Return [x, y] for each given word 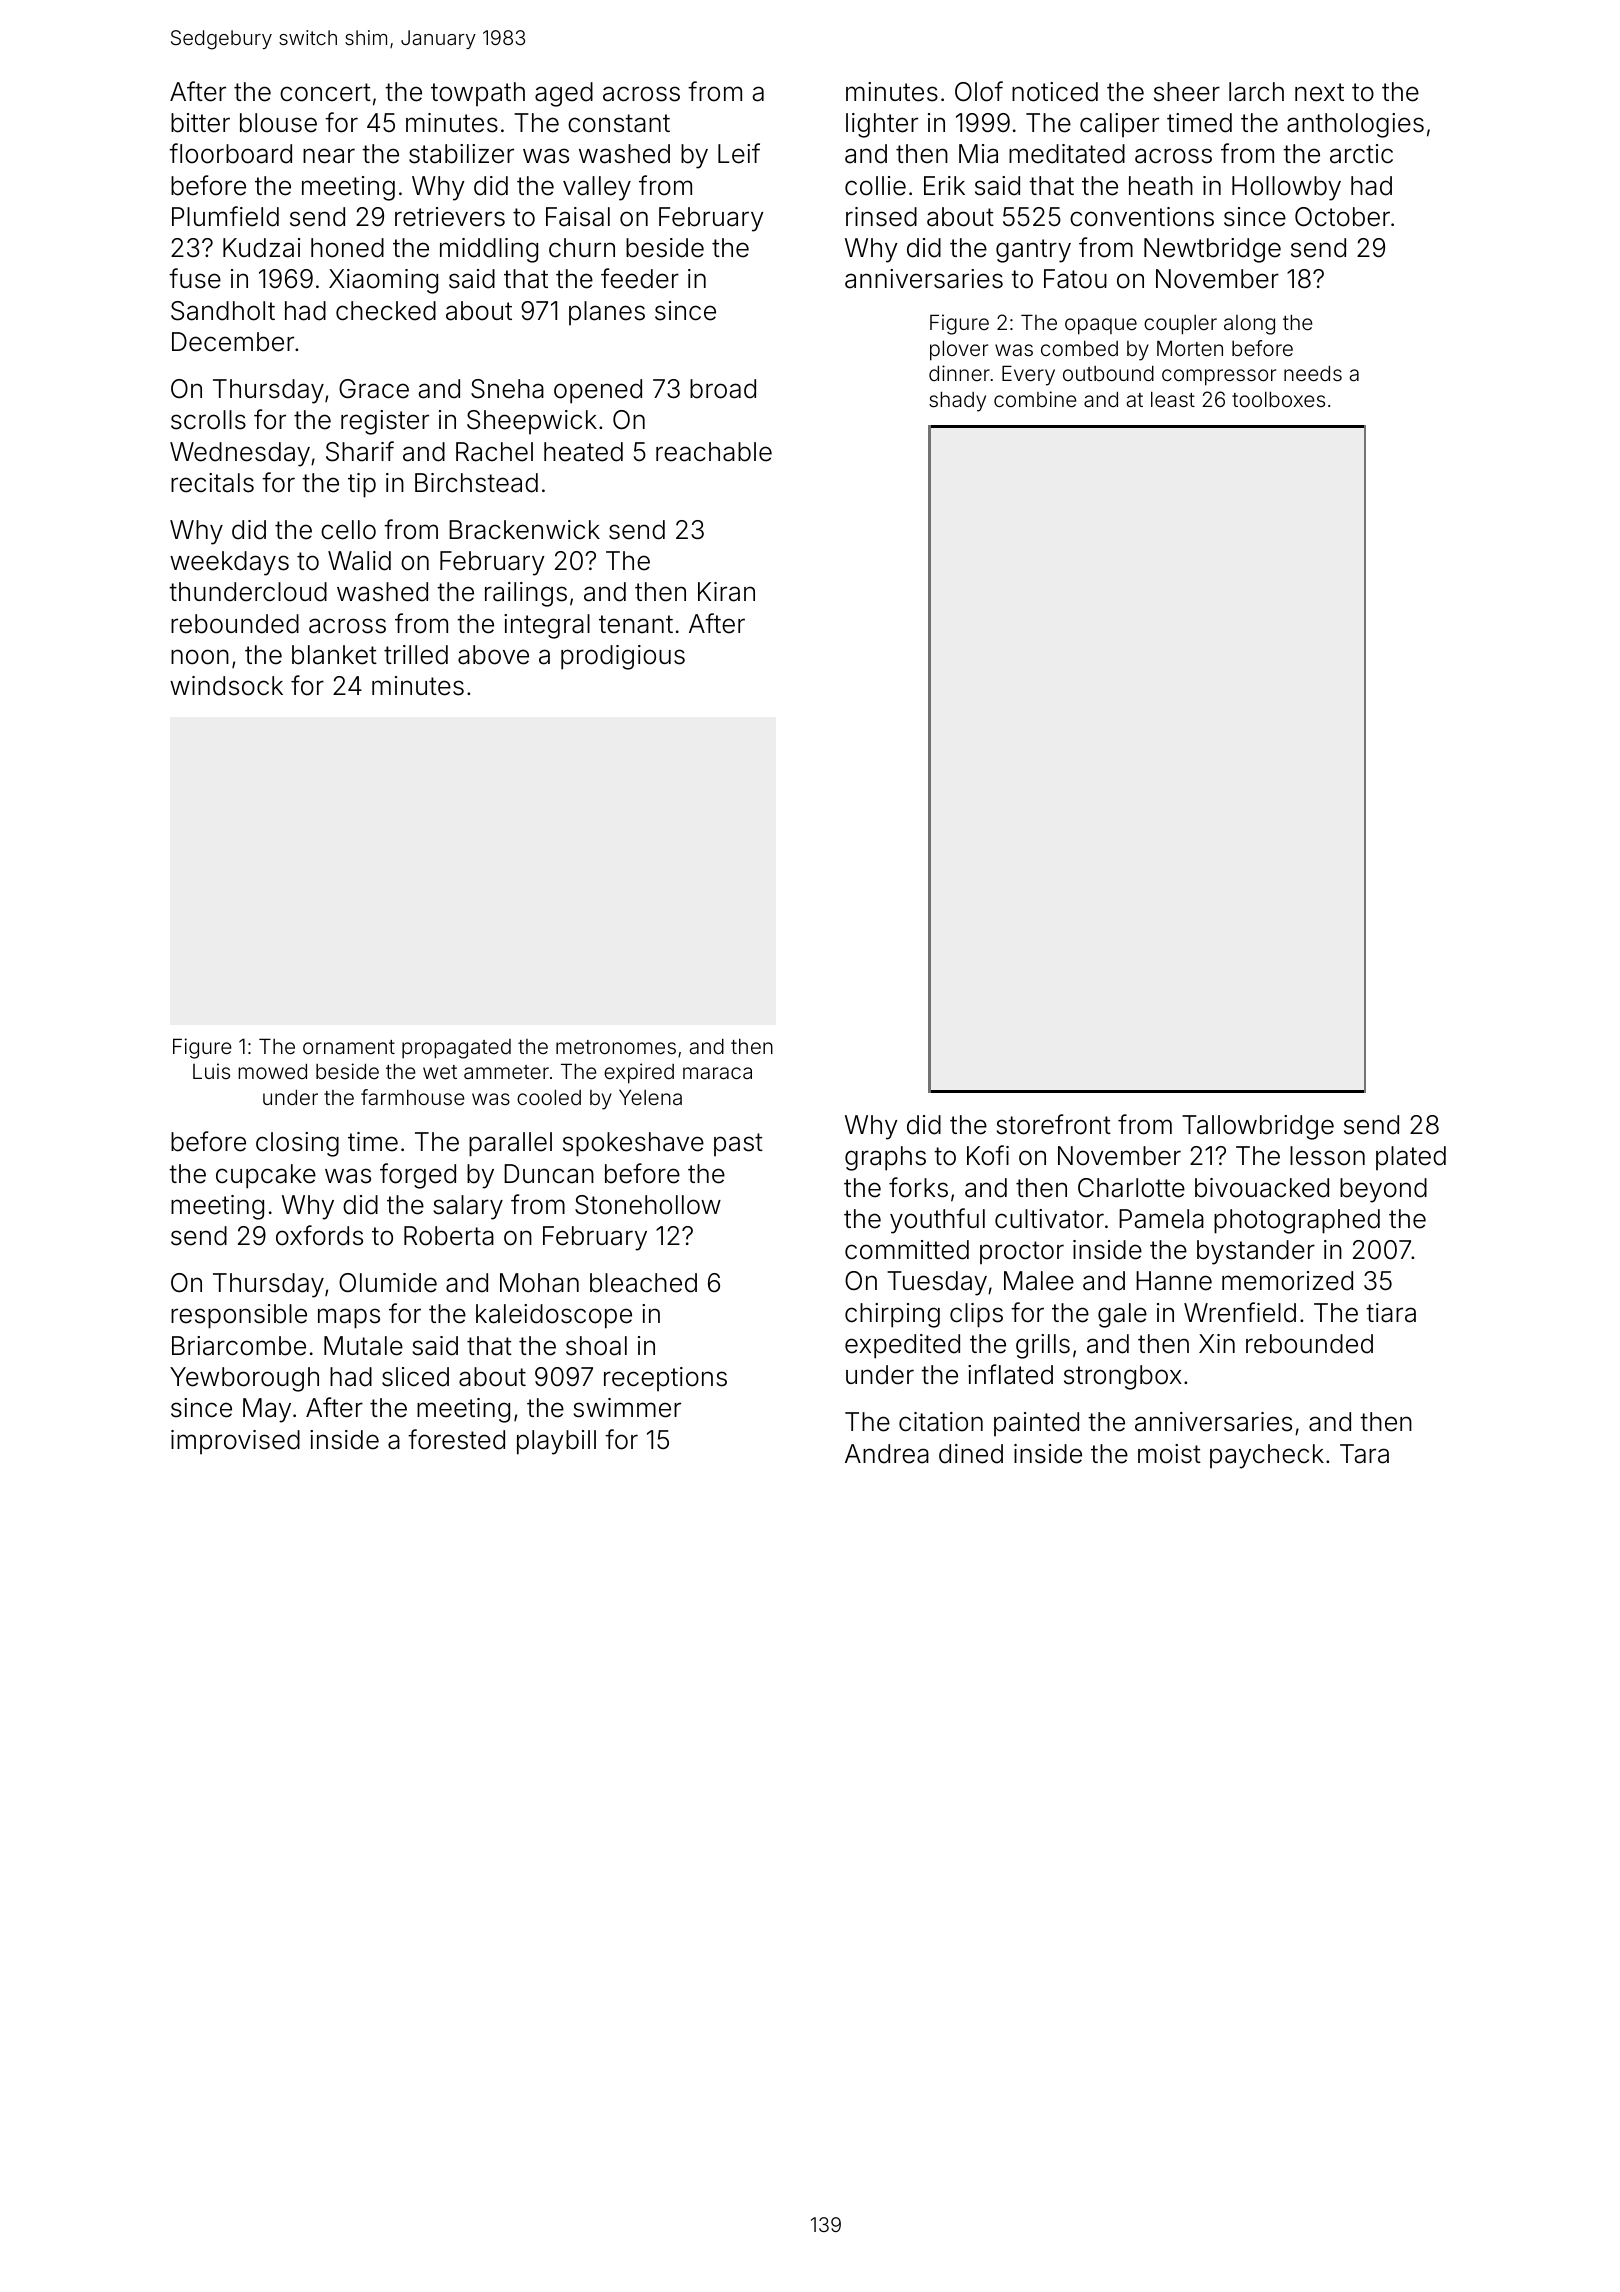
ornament [349, 1047]
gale [1122, 1315]
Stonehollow [648, 1205]
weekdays [229, 563]
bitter [200, 123]
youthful [937, 1221]
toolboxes [1278, 399]
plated [1411, 1158]
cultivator [1049, 1219]
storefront [1053, 1124]
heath [1161, 186]
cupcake [266, 1176]
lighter [882, 125]
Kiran [726, 592]
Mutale [363, 1346]
